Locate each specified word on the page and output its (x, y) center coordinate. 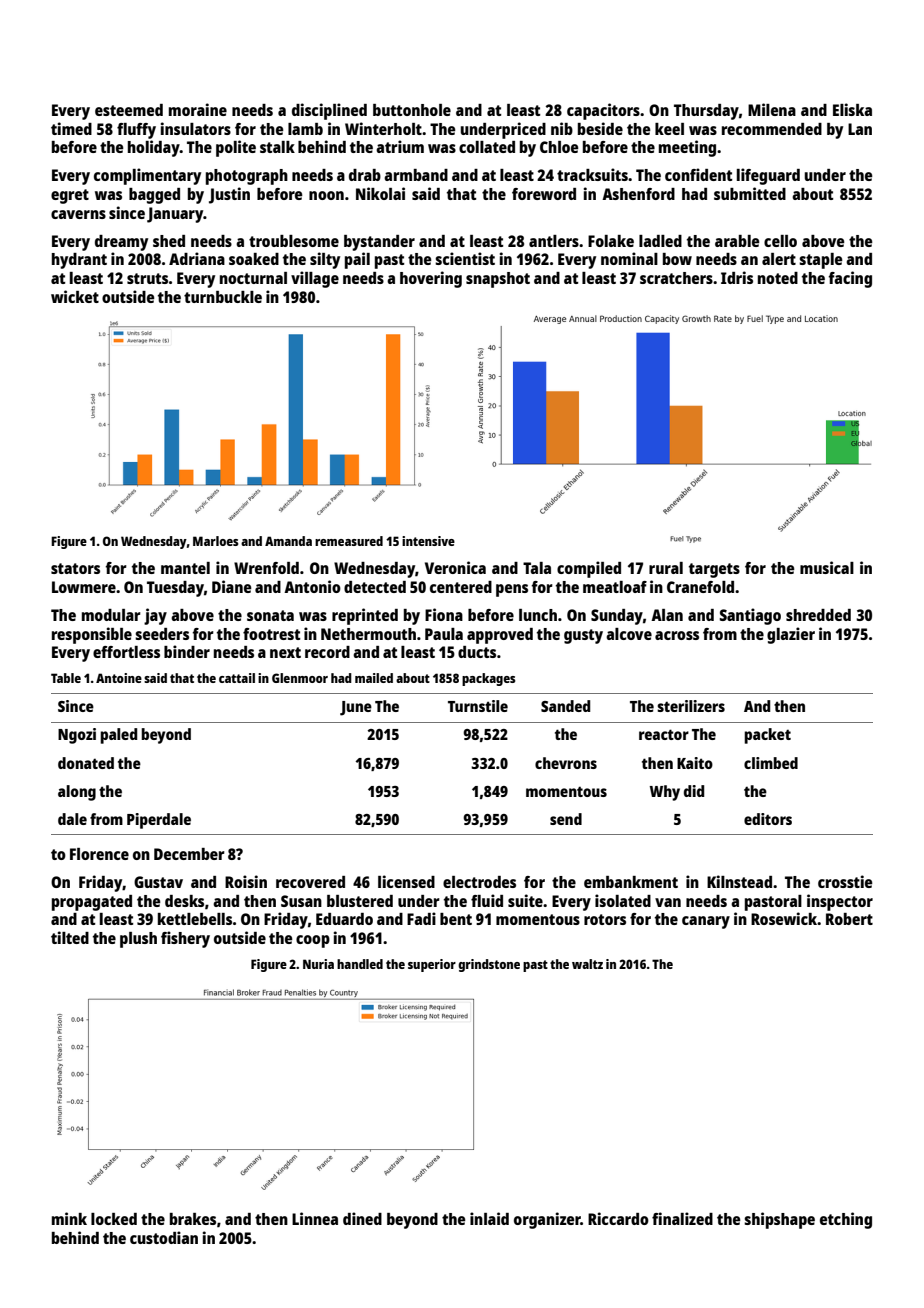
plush (138, 940)
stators (75, 568)
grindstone (489, 965)
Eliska (852, 109)
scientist (465, 258)
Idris (737, 277)
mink (69, 1218)
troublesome (294, 241)
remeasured (349, 541)
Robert (849, 919)
